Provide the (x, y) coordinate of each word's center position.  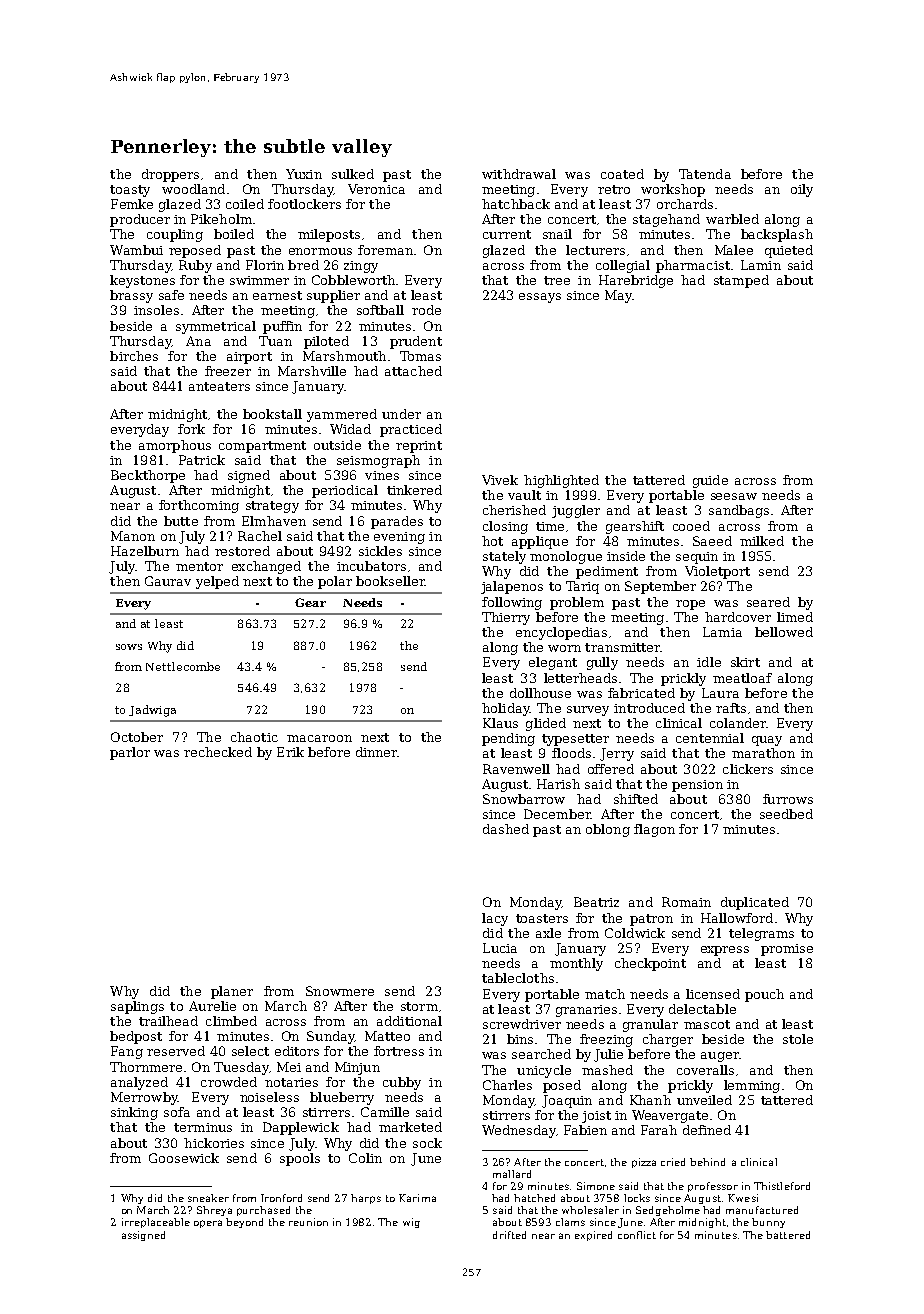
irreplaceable (156, 1223)
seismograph (378, 461)
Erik (290, 752)
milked (762, 541)
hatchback (516, 204)
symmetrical (216, 327)
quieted (789, 251)
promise (787, 950)
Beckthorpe (148, 476)
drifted (509, 1235)
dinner (377, 752)
